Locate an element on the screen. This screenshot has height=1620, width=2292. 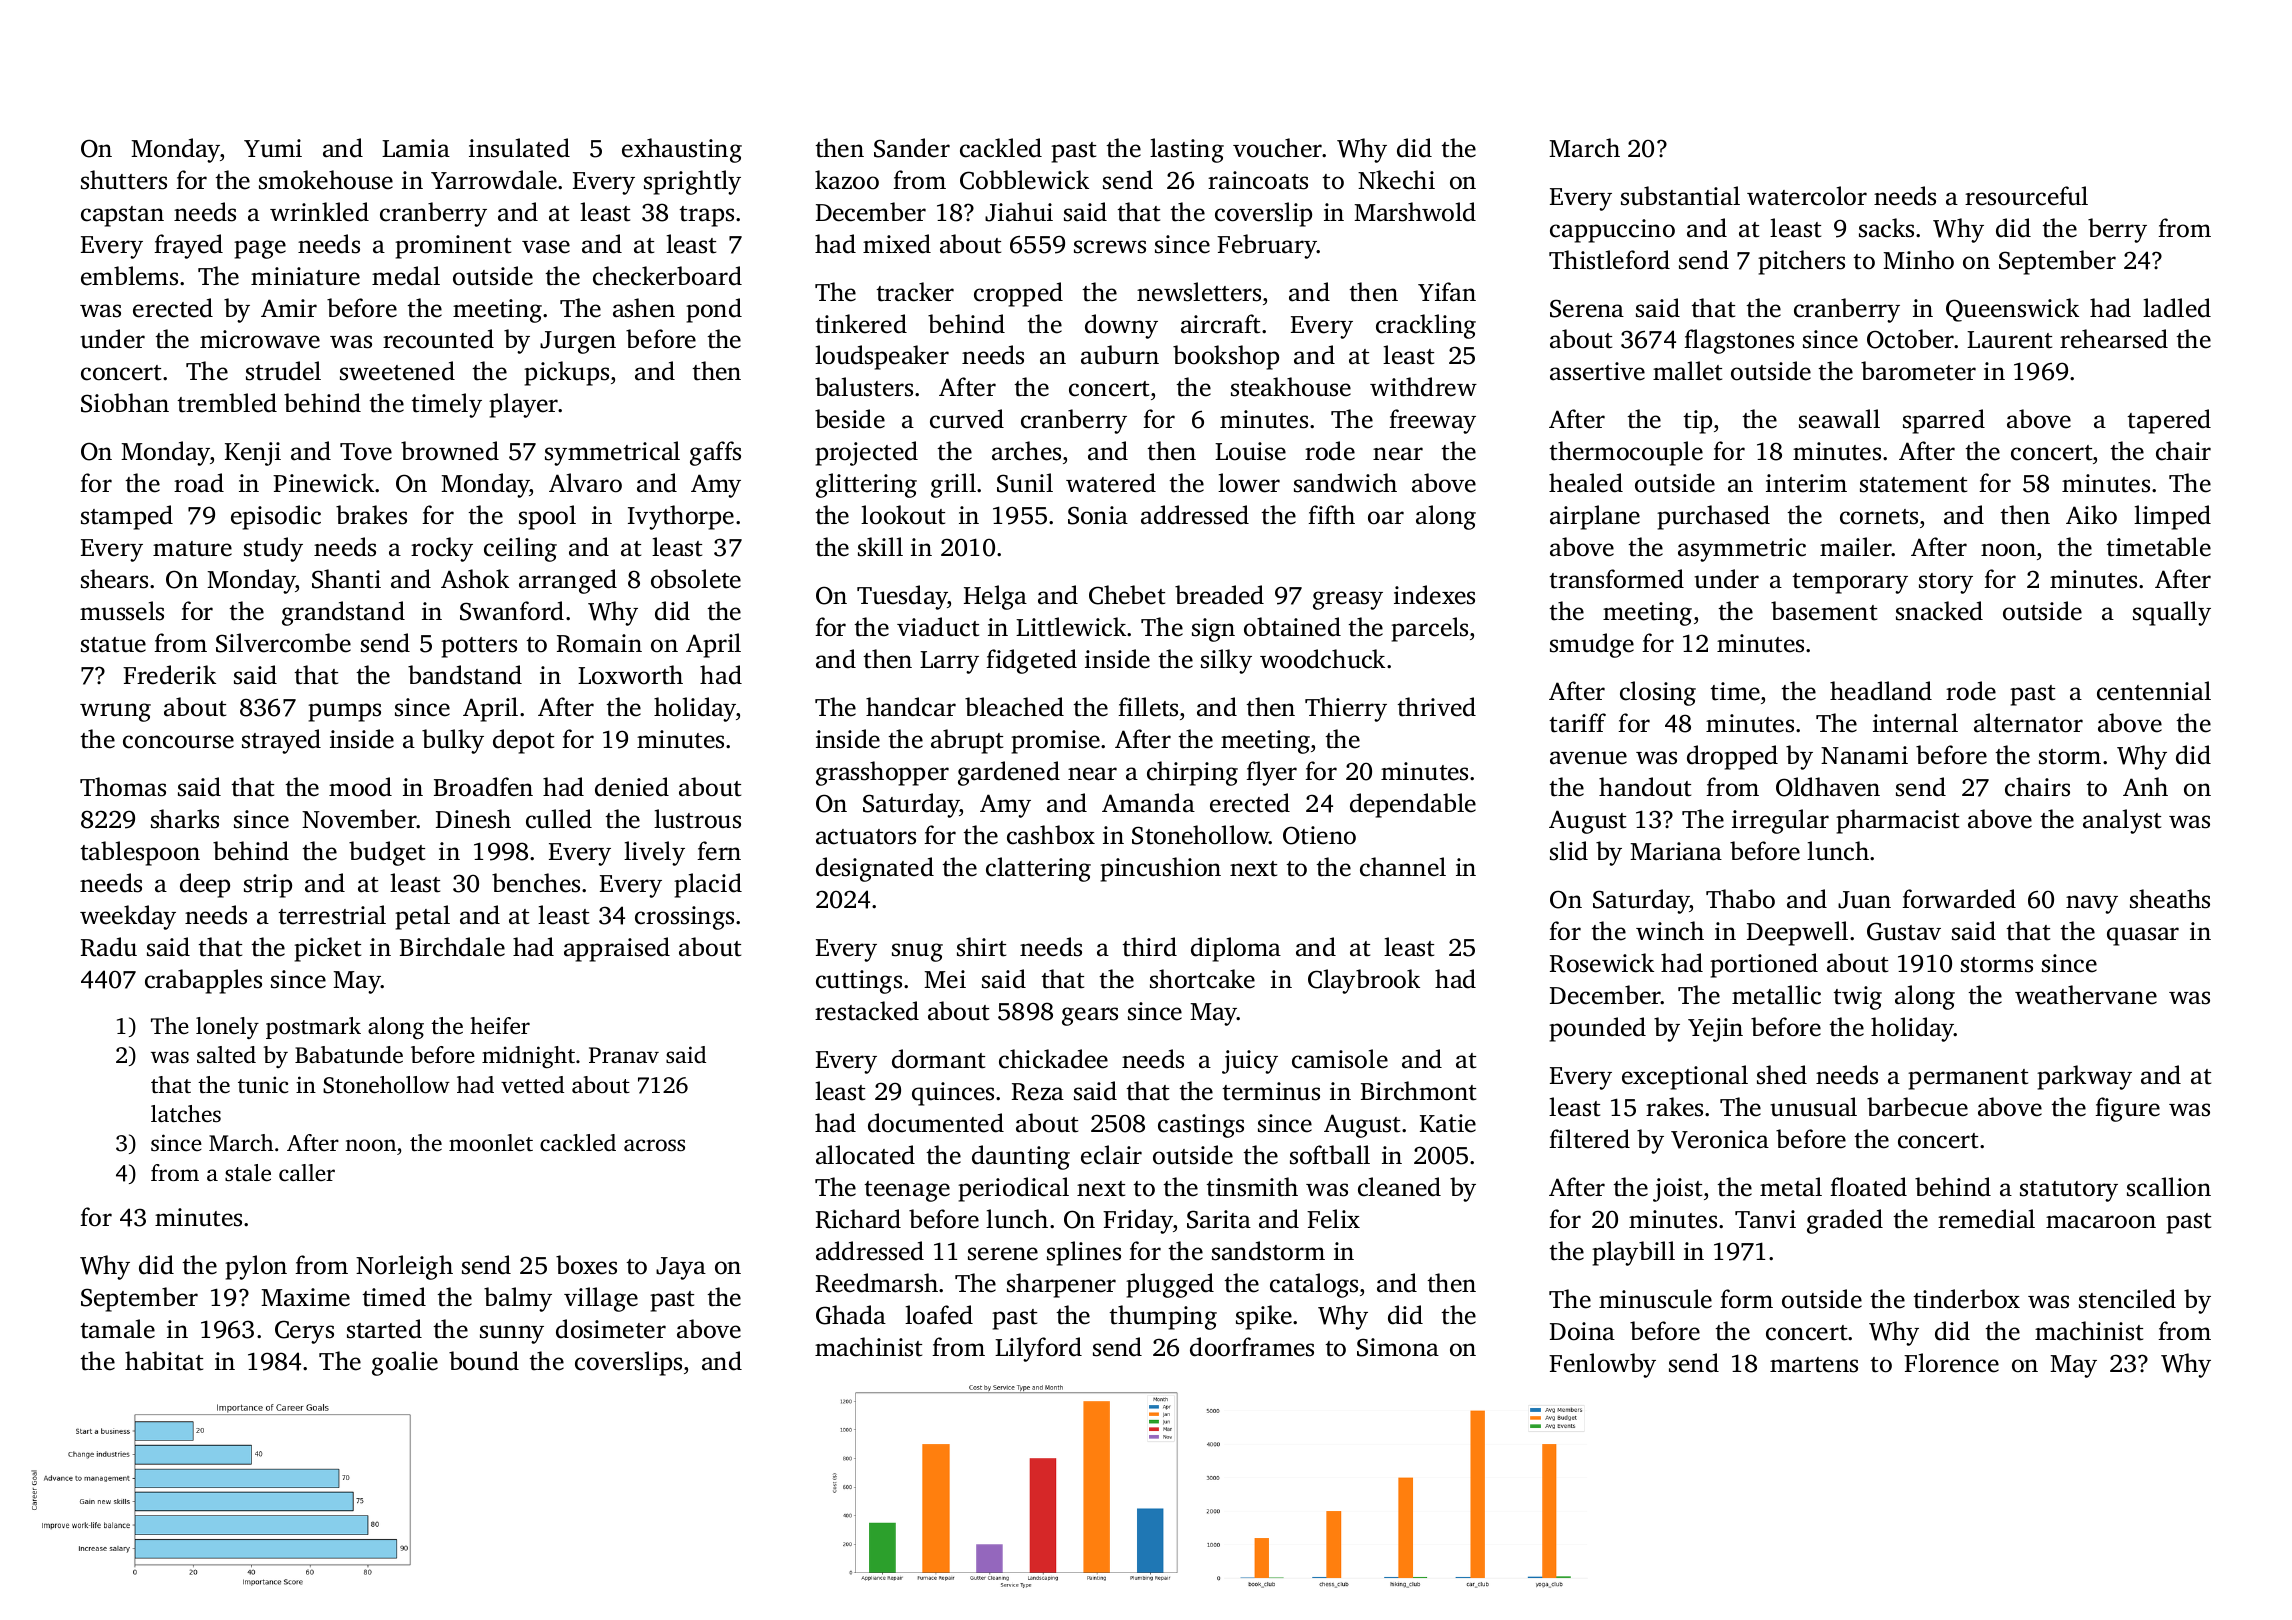
concourse is located at coordinates (178, 742).
